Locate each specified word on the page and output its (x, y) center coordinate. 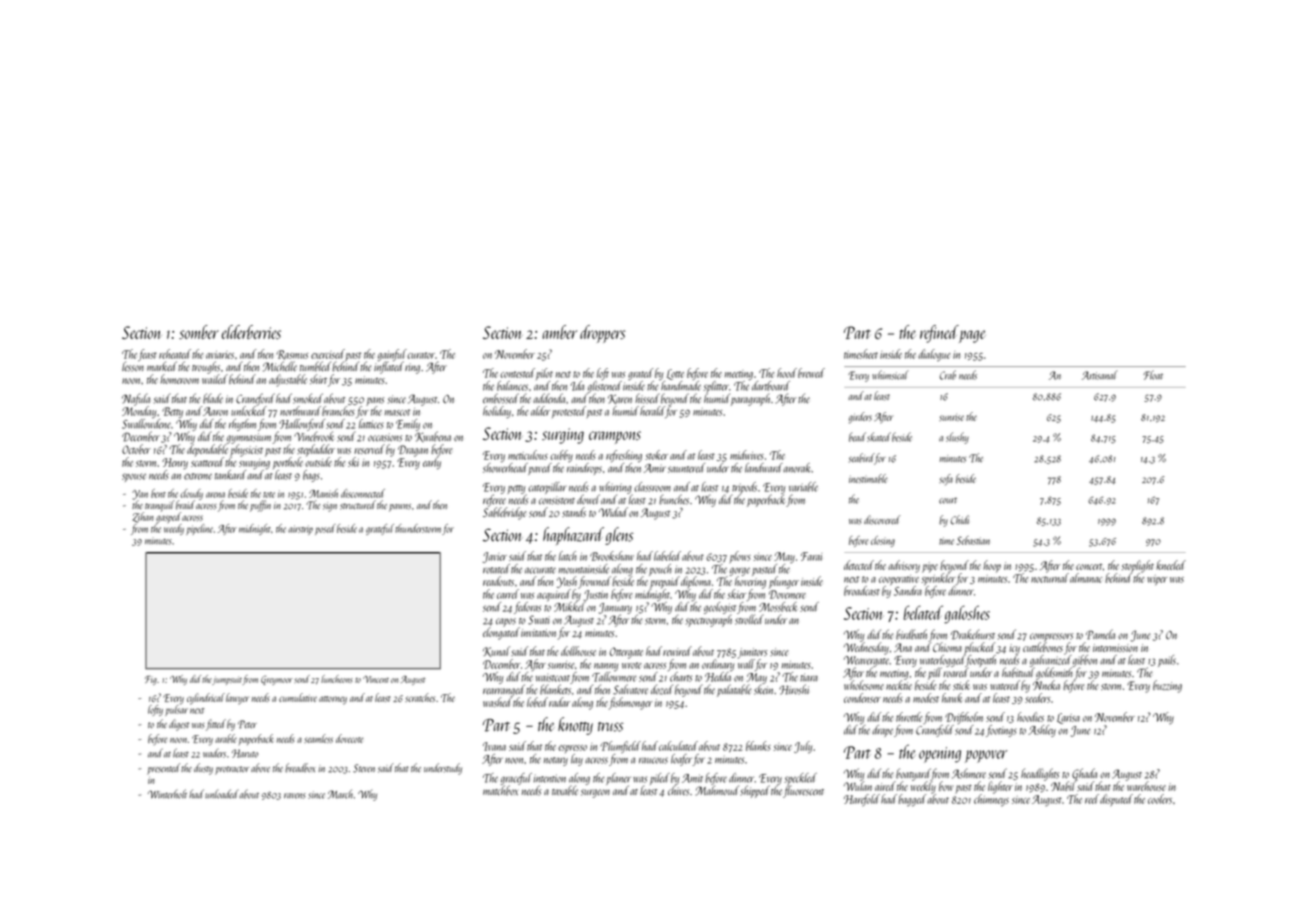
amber (559, 332)
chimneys (991, 800)
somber (199, 332)
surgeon (595, 793)
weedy (174, 529)
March (340, 794)
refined (939, 334)
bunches (674, 499)
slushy (957, 438)
